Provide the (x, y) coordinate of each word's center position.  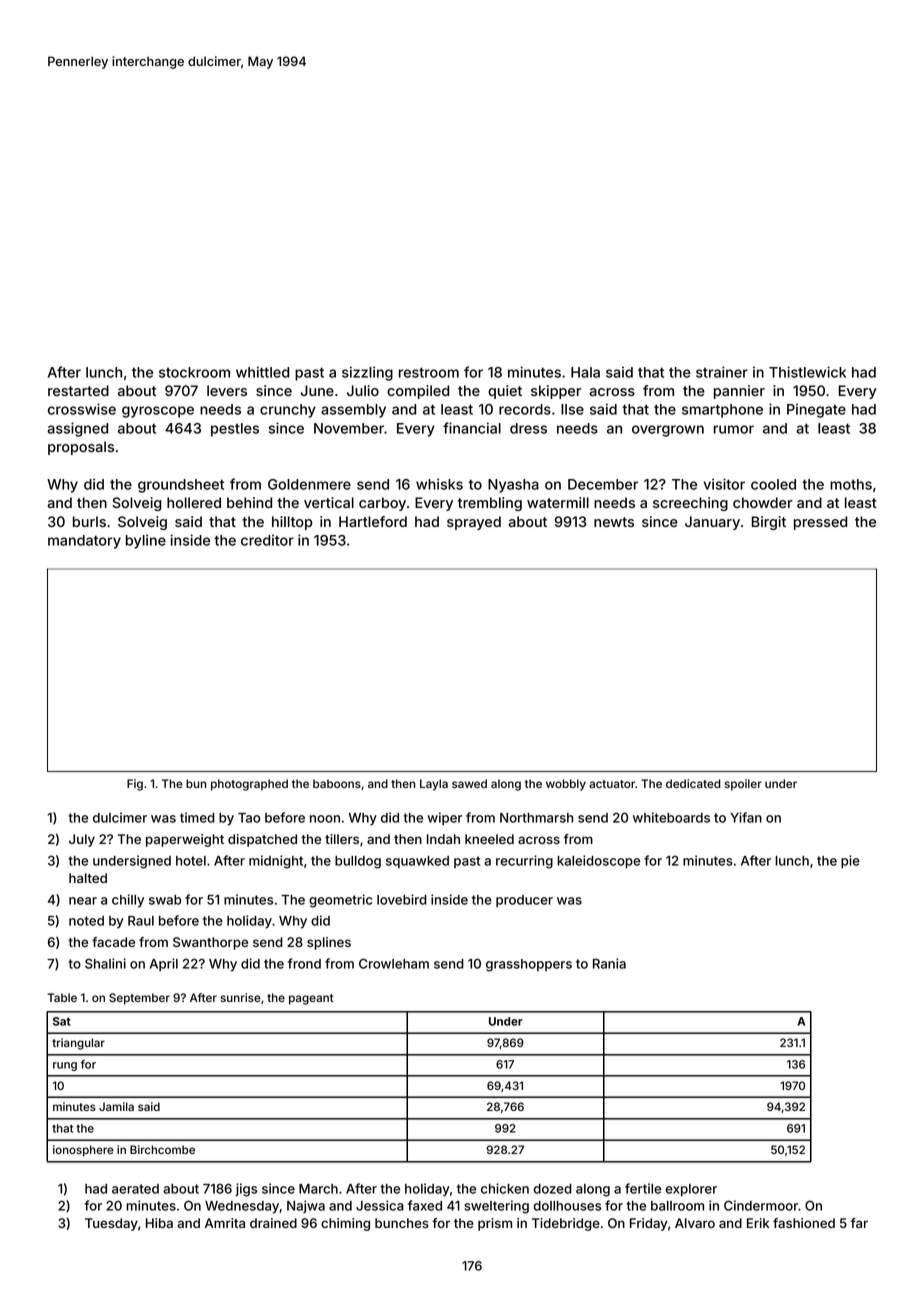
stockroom (194, 372)
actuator (612, 784)
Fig (135, 785)
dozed (553, 1189)
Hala (585, 372)
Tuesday (111, 1224)
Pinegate (816, 411)
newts (614, 522)
